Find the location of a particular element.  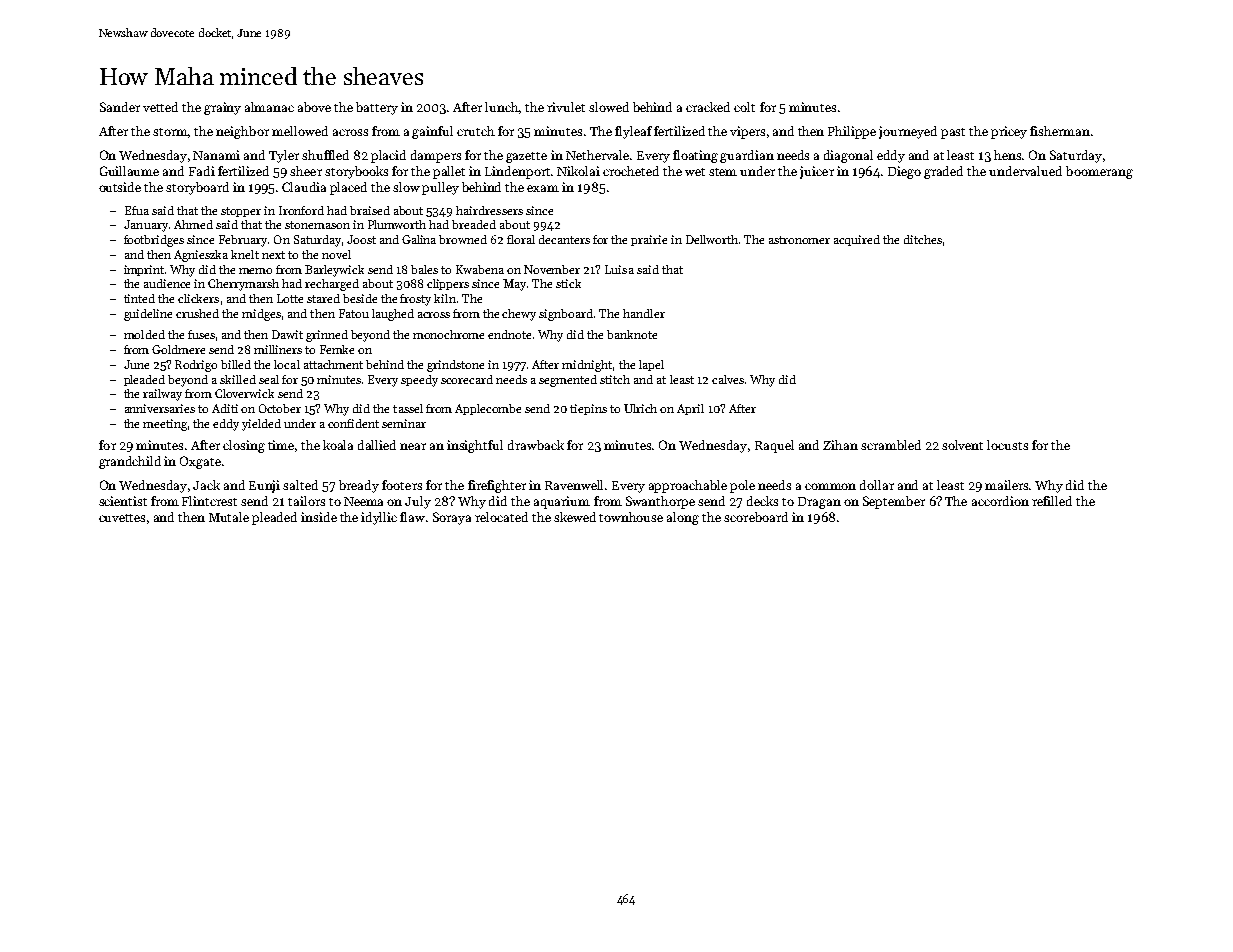

stopper is located at coordinates (241, 212).
